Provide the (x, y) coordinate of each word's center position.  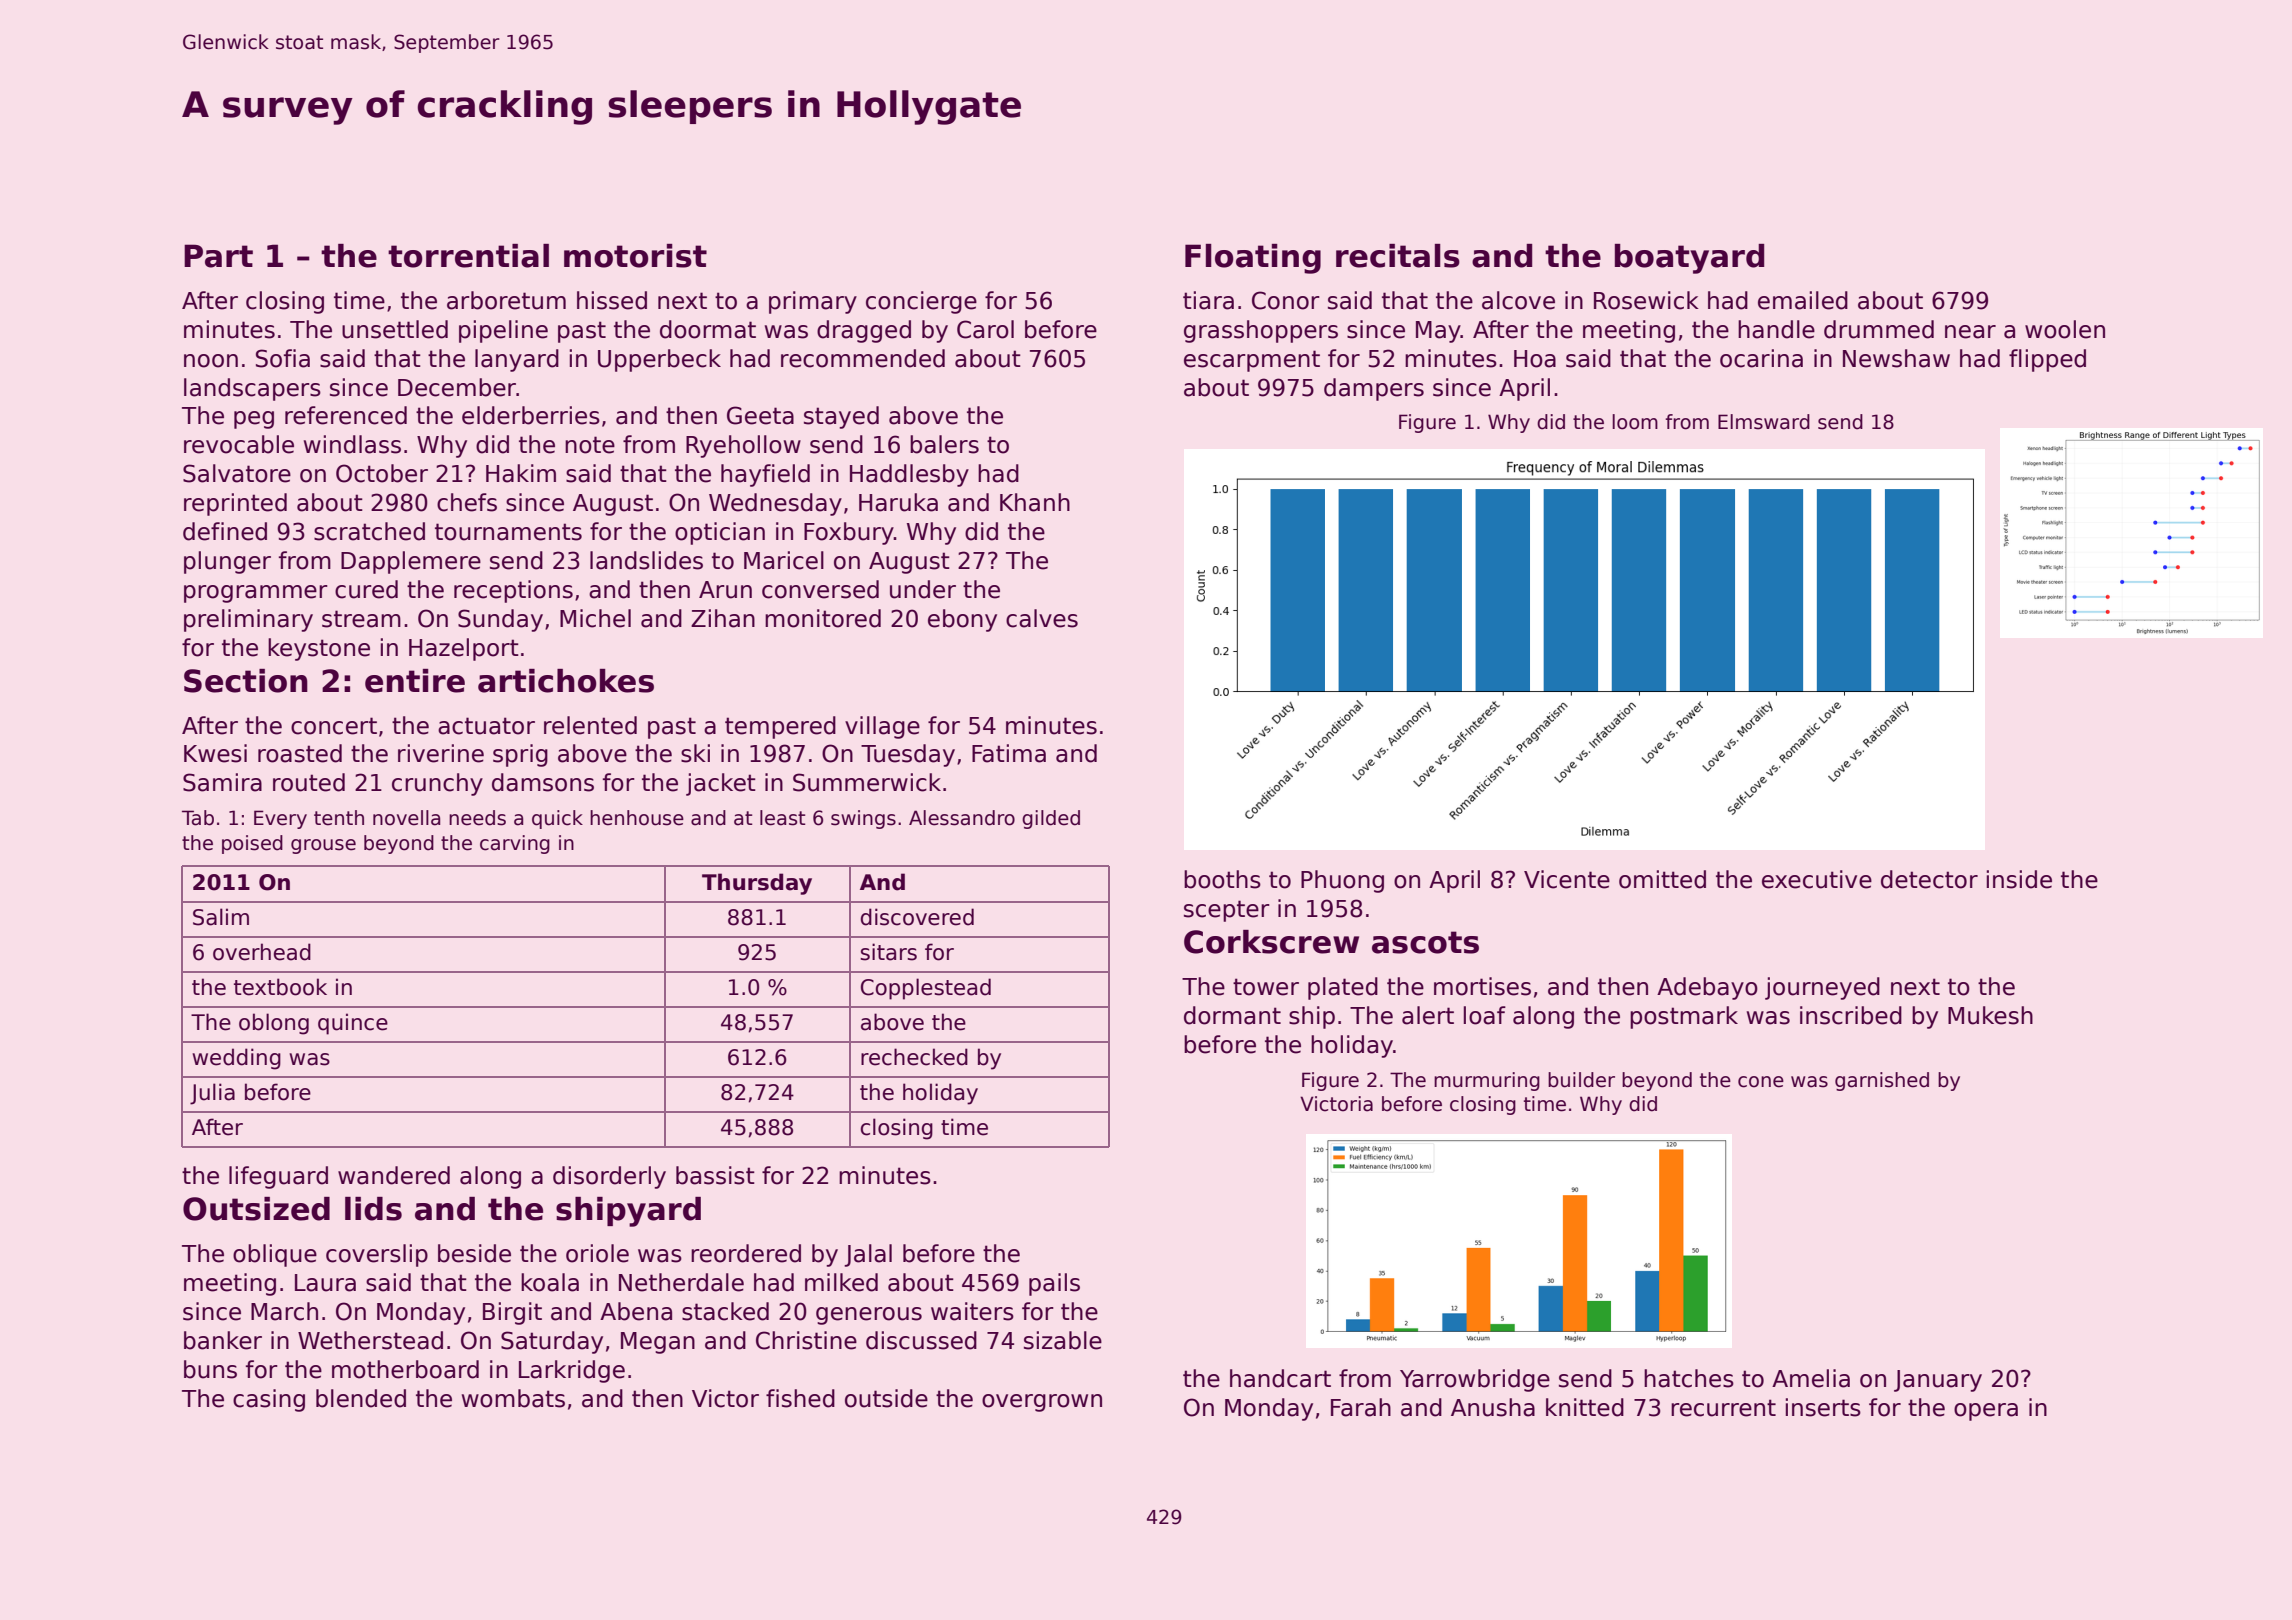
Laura (325, 1283)
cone (1761, 1082)
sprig (520, 755)
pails (1054, 1284)
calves (1042, 618)
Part (218, 256)
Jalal (868, 1255)
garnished (1882, 1081)
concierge (921, 302)
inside (2019, 879)
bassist (715, 1175)
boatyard (1689, 259)
